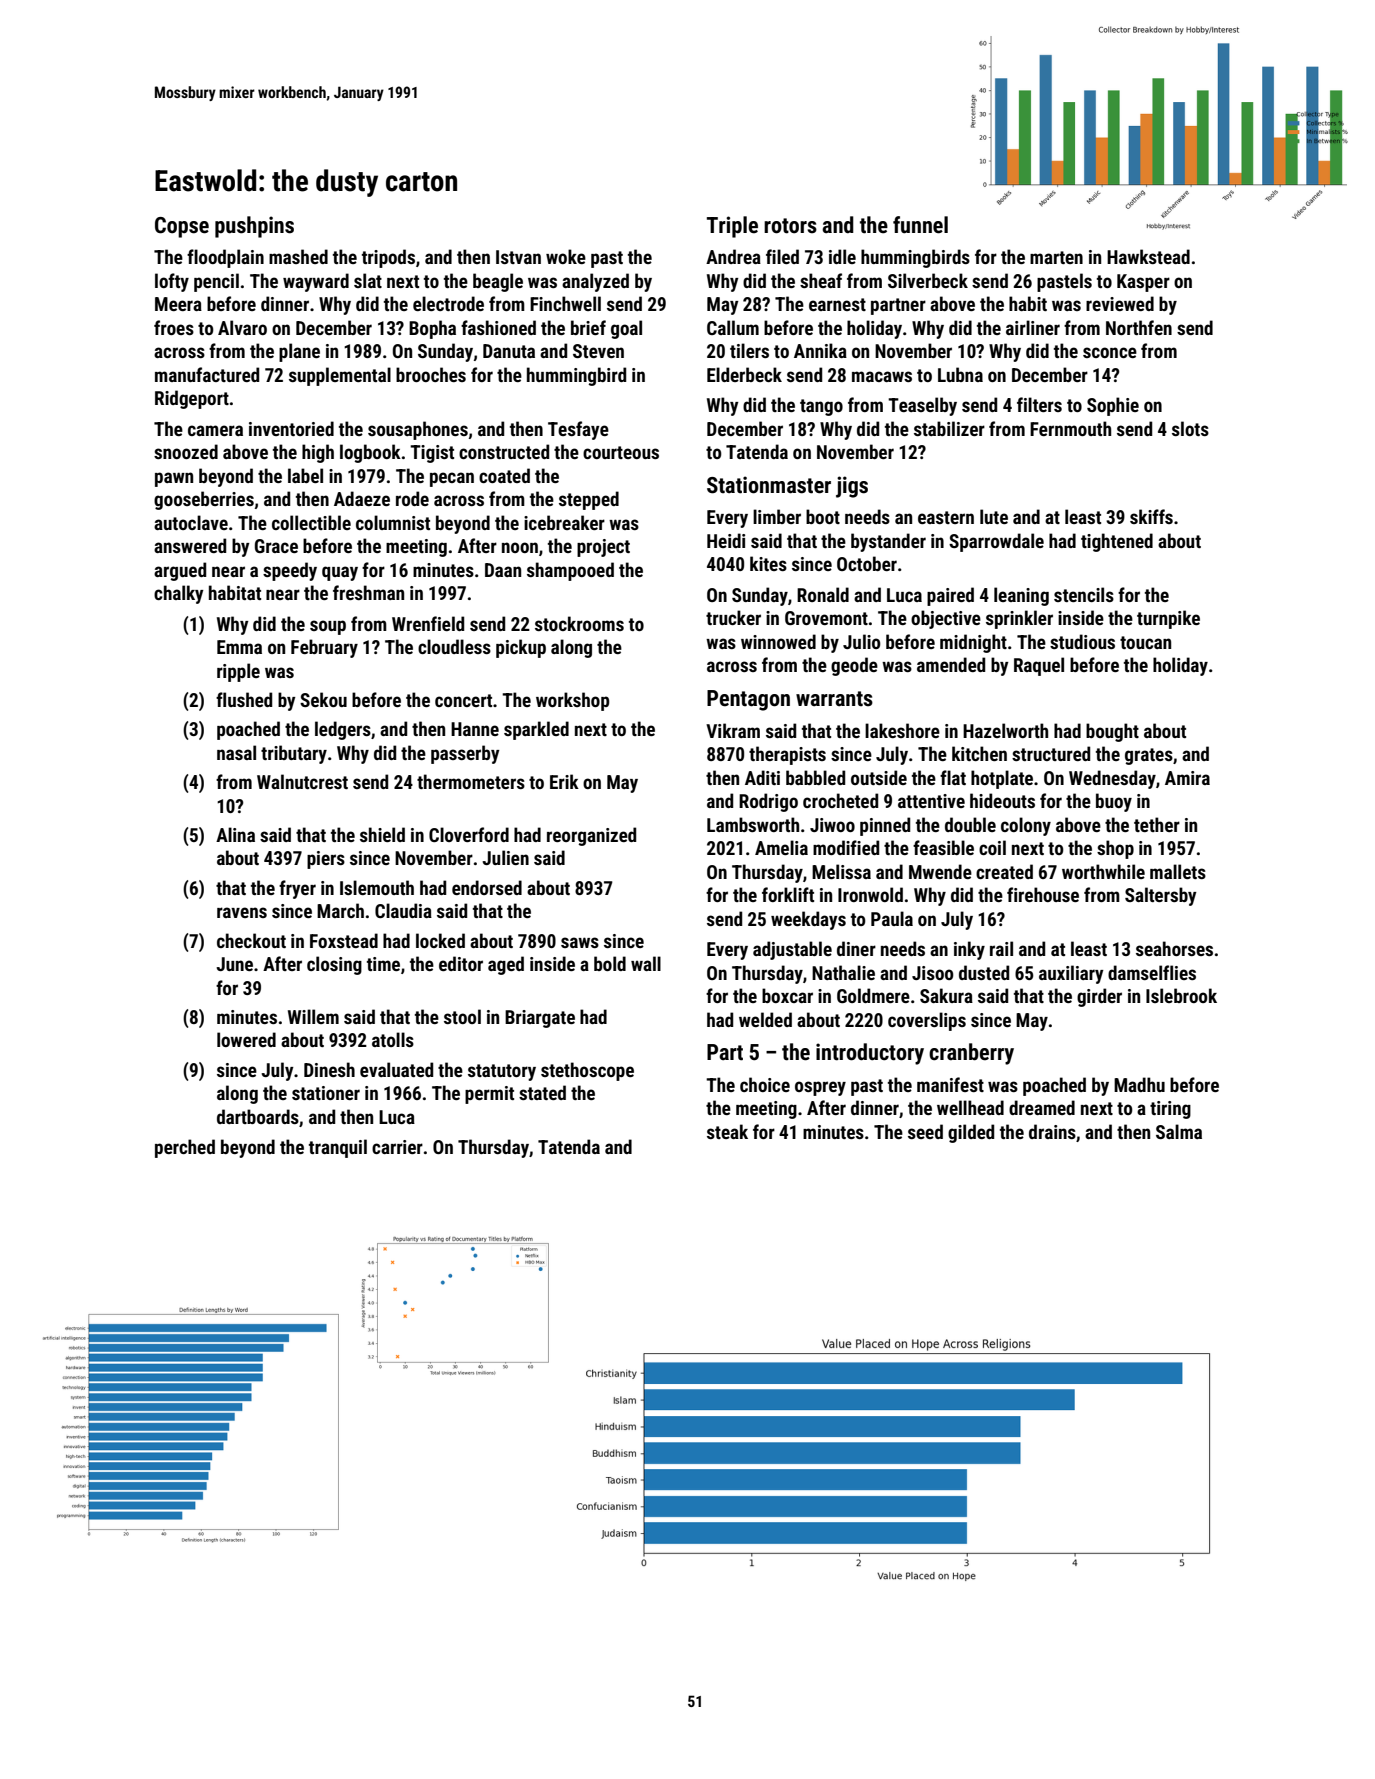  What do you see at coordinates (598, 351) in the document?
I see `Steven` at bounding box center [598, 351].
